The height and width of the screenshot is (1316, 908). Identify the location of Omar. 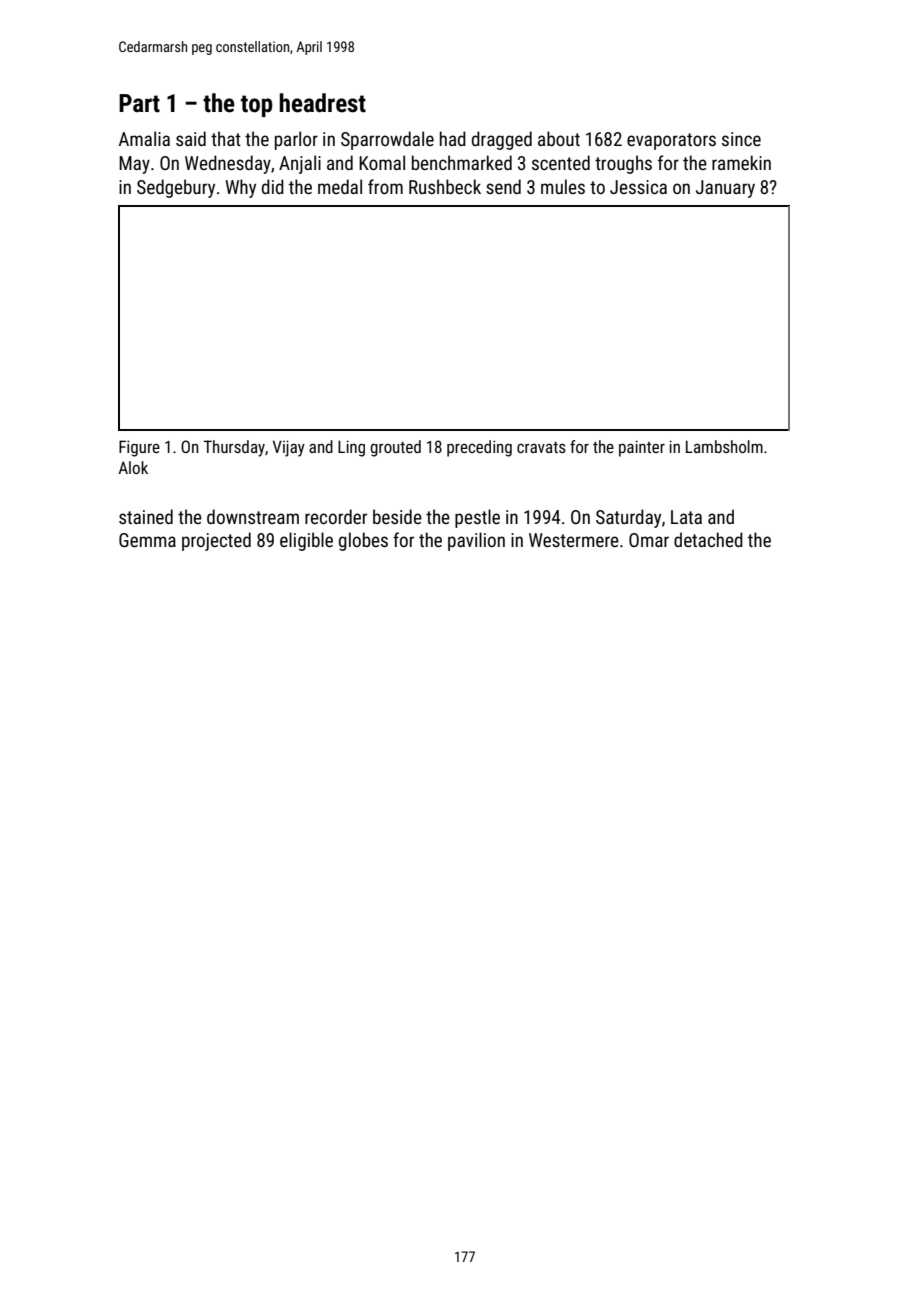
(649, 540).
